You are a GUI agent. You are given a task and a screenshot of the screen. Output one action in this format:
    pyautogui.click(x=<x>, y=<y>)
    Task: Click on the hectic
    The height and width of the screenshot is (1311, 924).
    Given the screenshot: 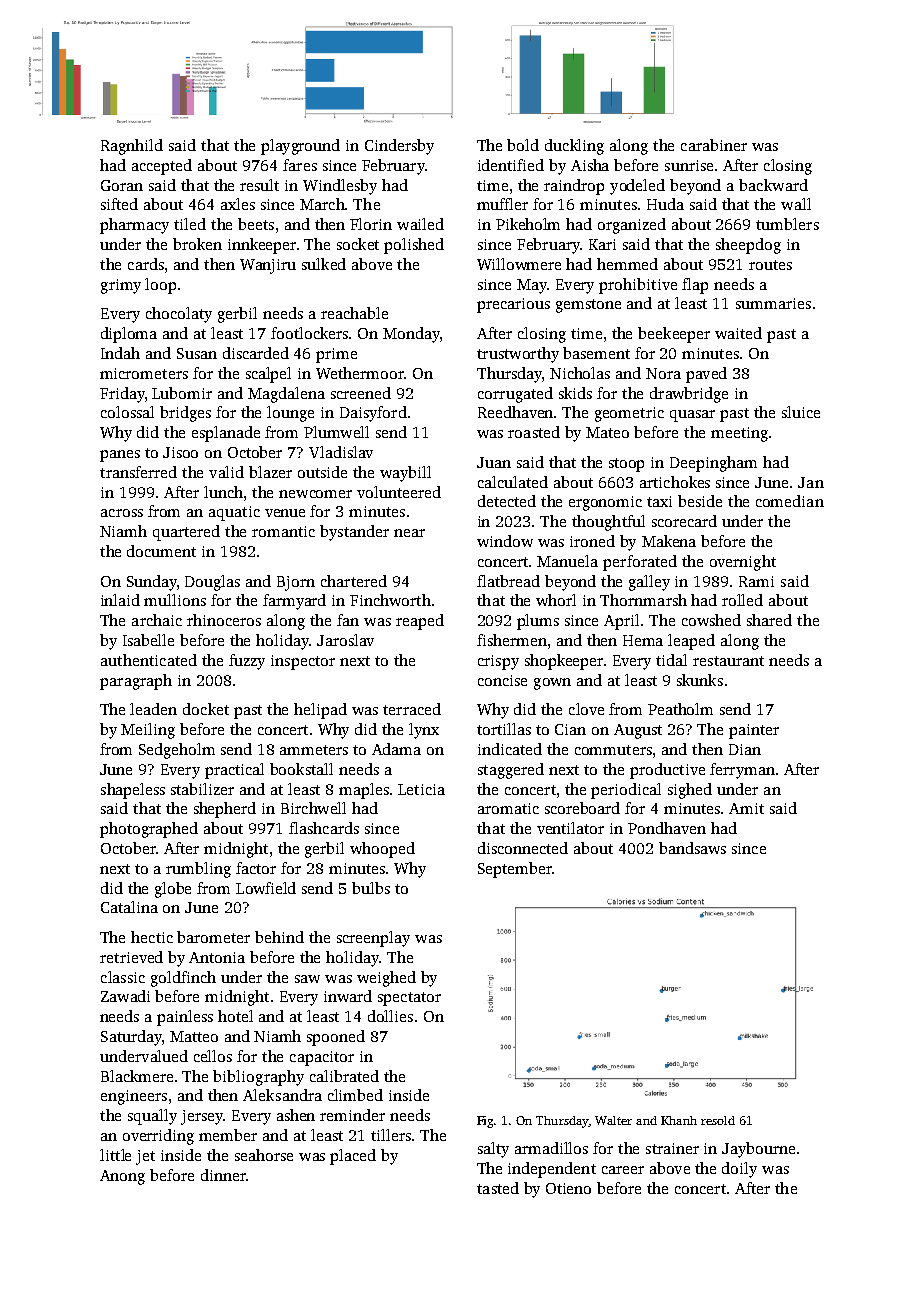 What is the action you would take?
    pyautogui.click(x=152, y=937)
